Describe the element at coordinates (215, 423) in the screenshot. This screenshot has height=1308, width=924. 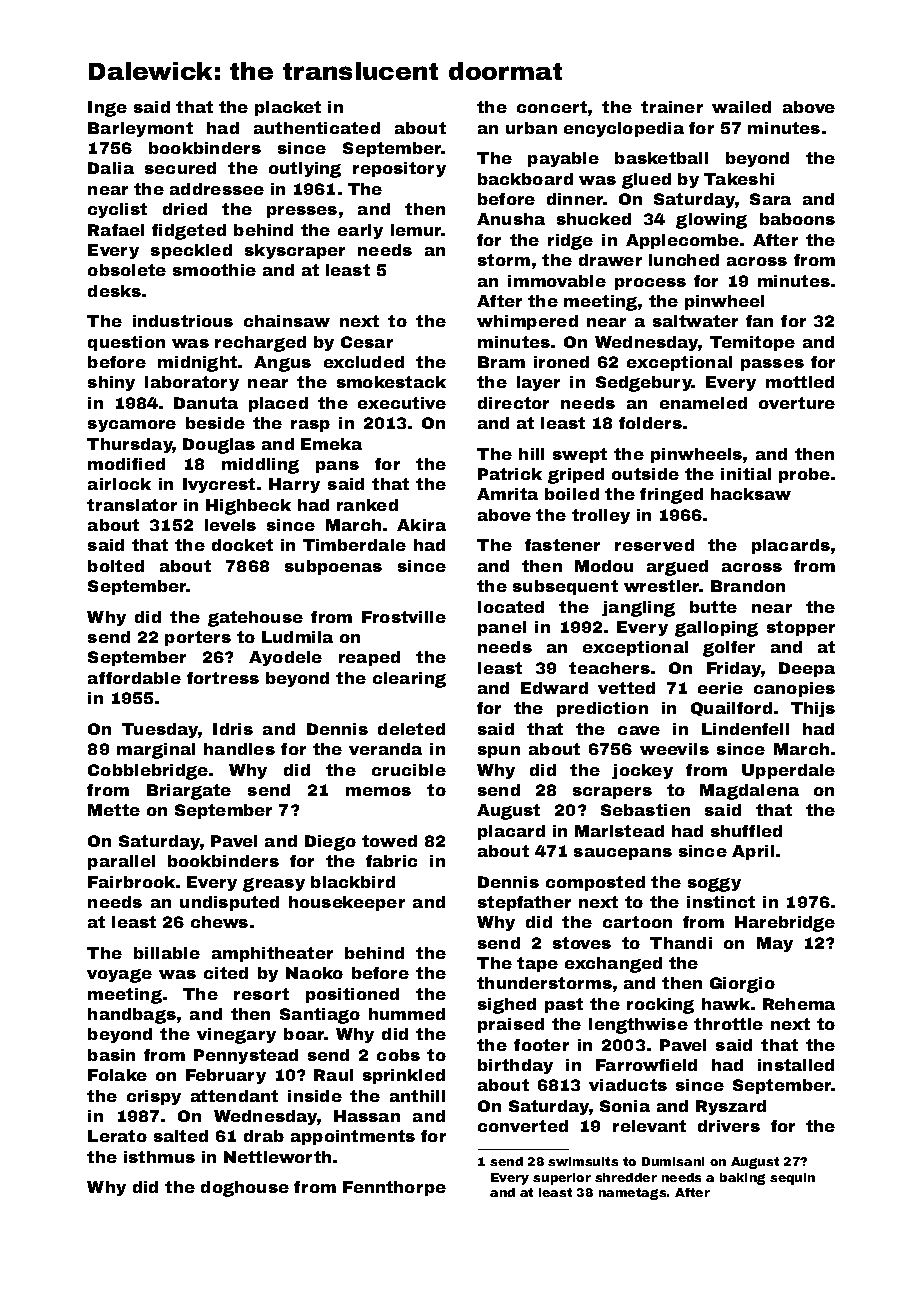
I see `beside` at that location.
